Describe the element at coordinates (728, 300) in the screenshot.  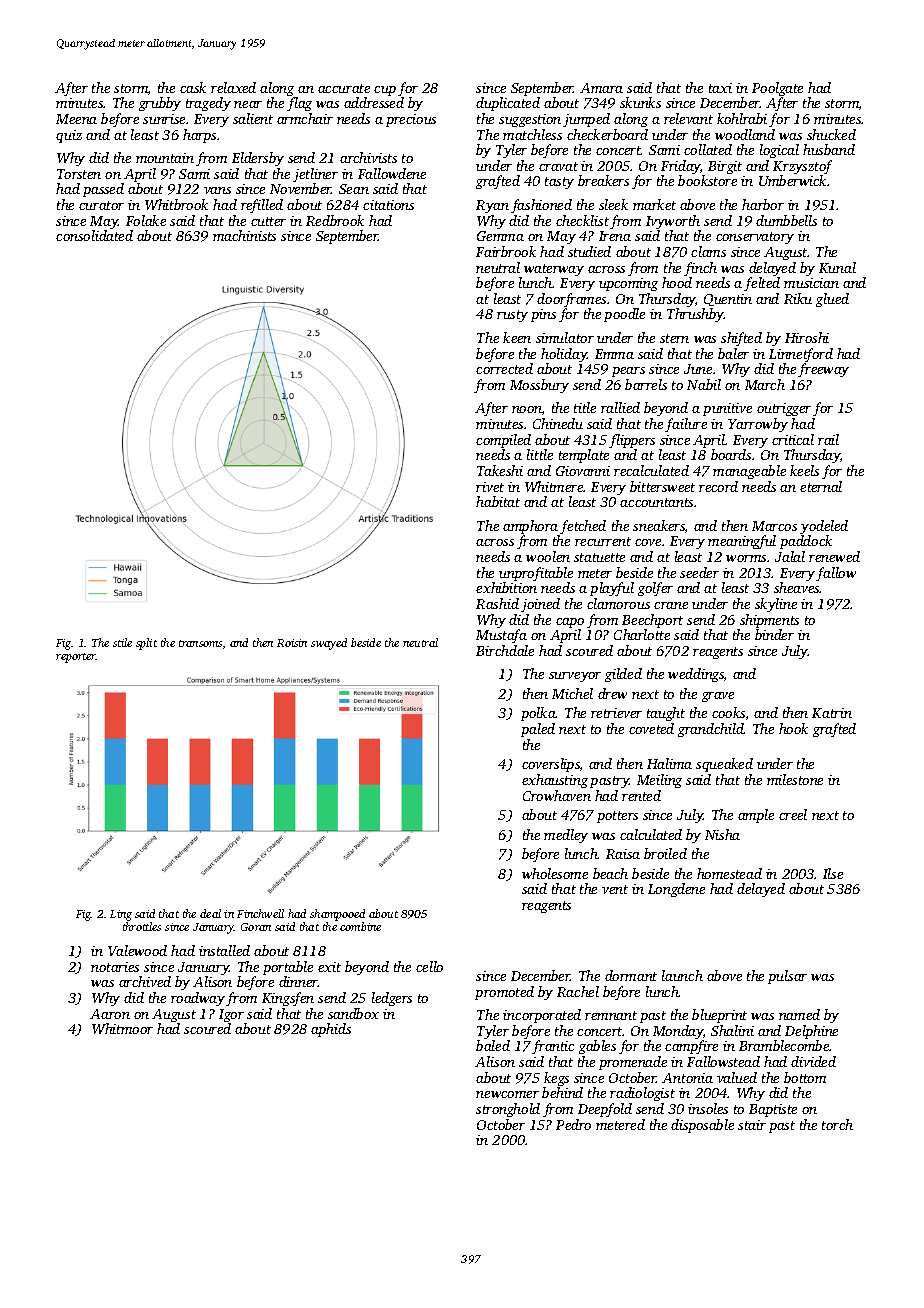
I see `Quentin` at that location.
